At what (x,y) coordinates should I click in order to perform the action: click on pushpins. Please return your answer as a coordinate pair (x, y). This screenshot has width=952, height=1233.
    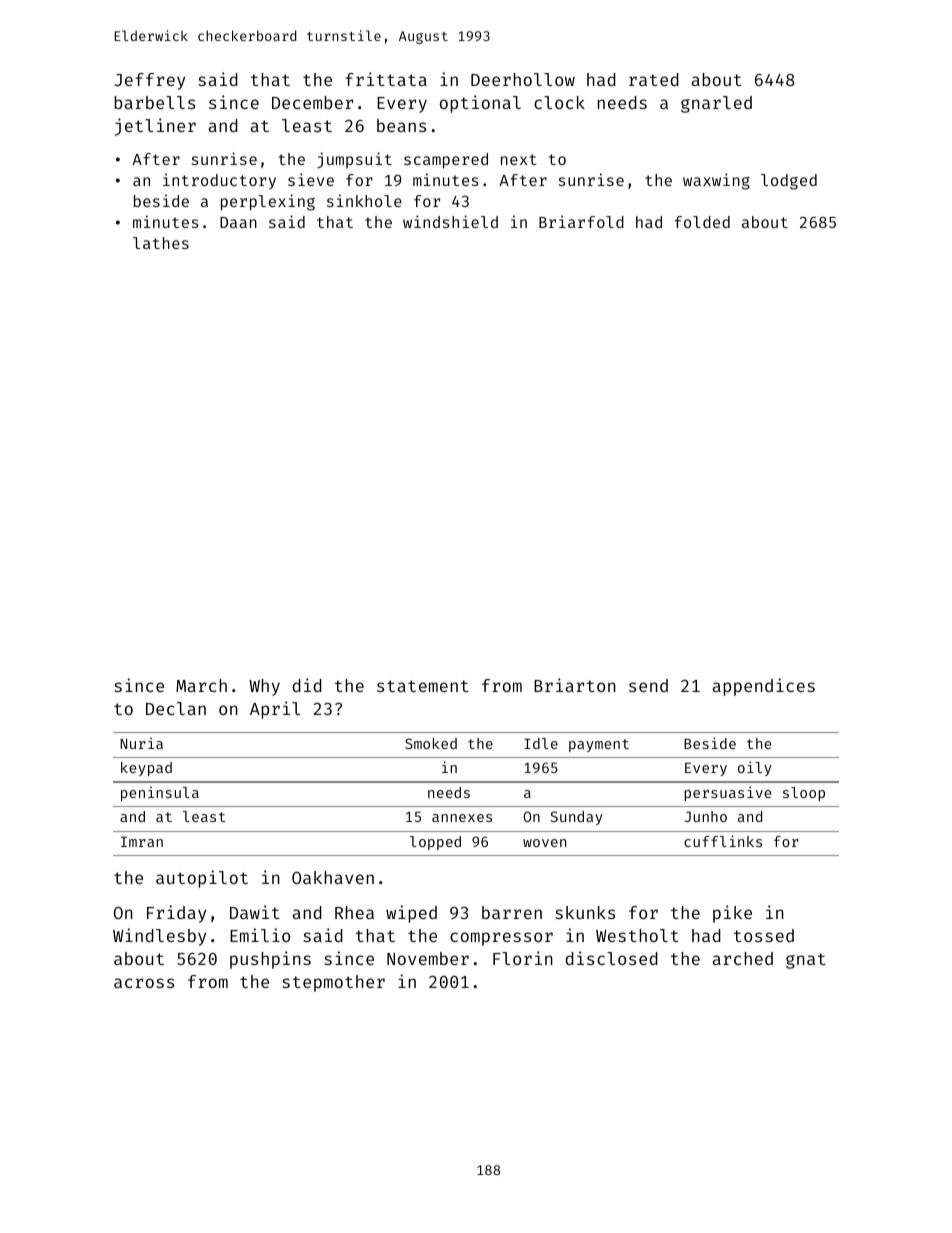
    Looking at the image, I should click on (270, 960).
